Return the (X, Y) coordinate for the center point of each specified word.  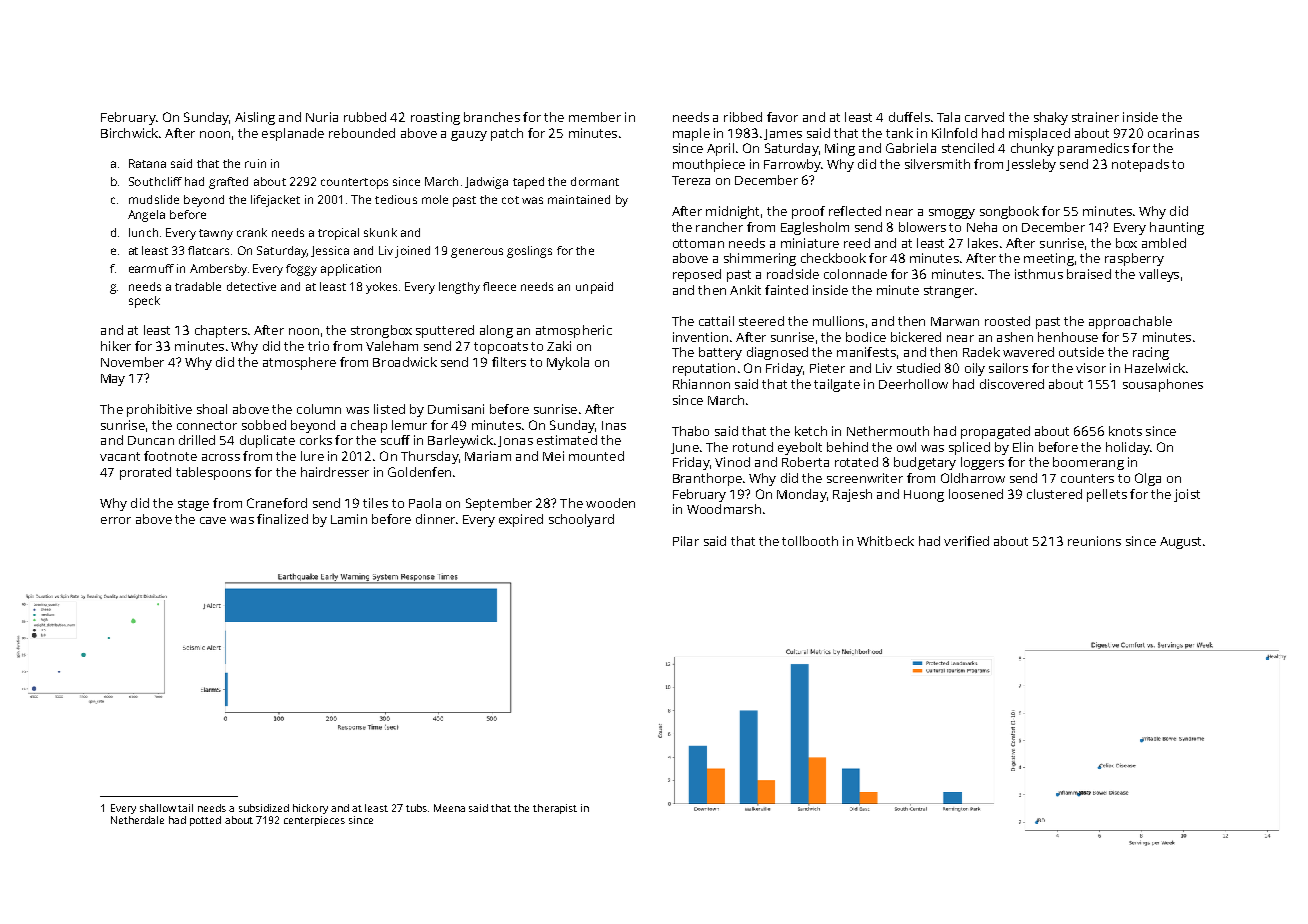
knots (1125, 431)
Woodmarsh (724, 509)
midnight (732, 212)
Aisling (255, 118)
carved (984, 117)
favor (782, 117)
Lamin (349, 519)
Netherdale (137, 820)
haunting (1177, 228)
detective (251, 286)
